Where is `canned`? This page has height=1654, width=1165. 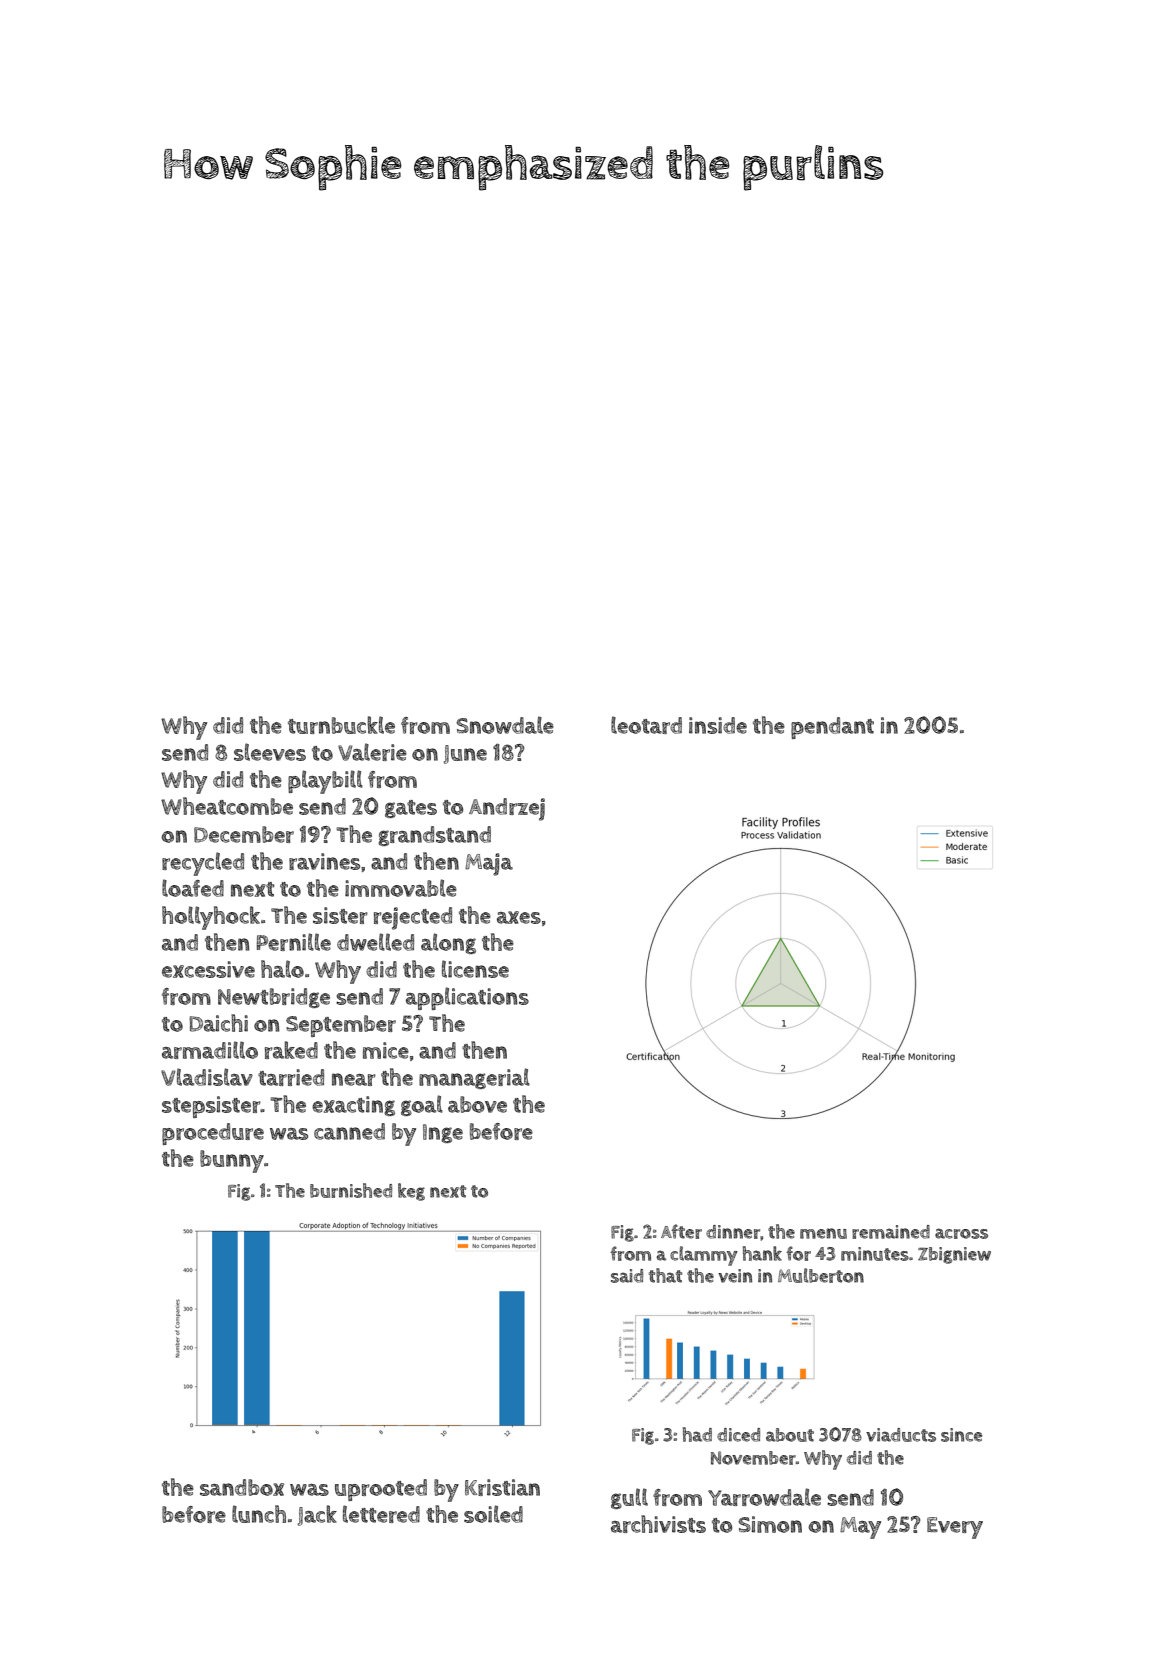
canned is located at coordinates (349, 1131).
